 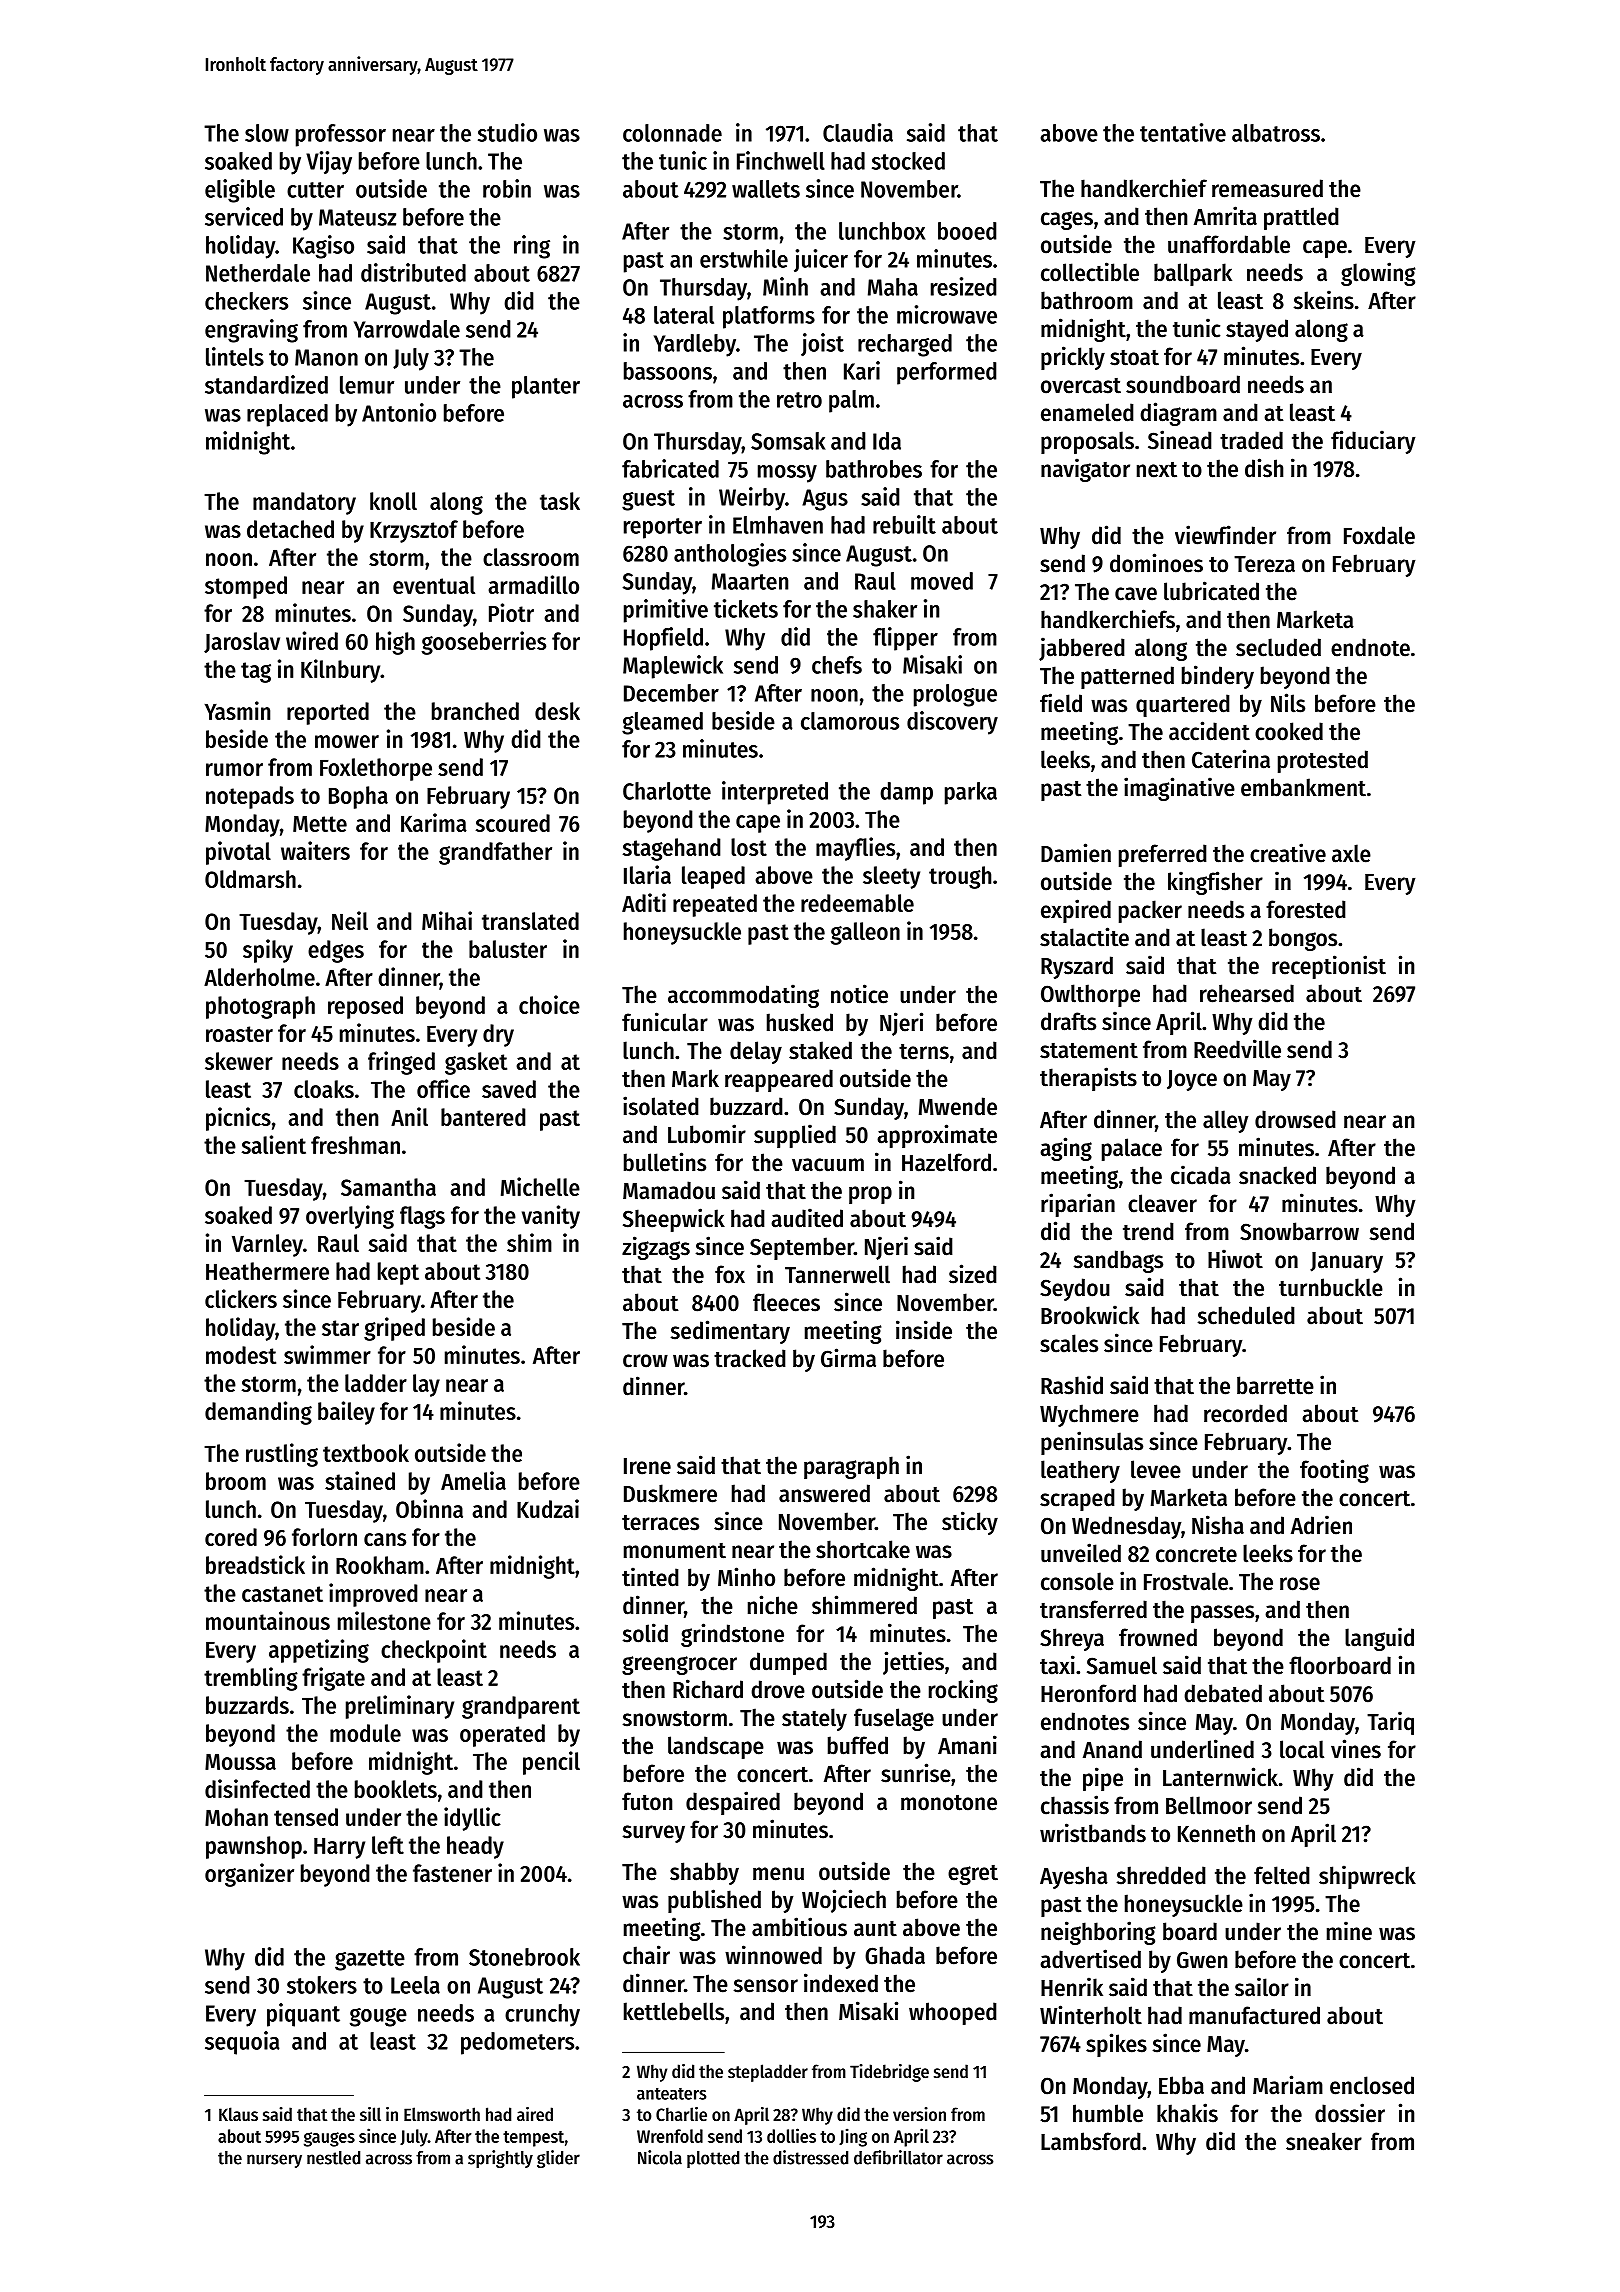 I want to click on receptionist, so click(x=1329, y=967).
